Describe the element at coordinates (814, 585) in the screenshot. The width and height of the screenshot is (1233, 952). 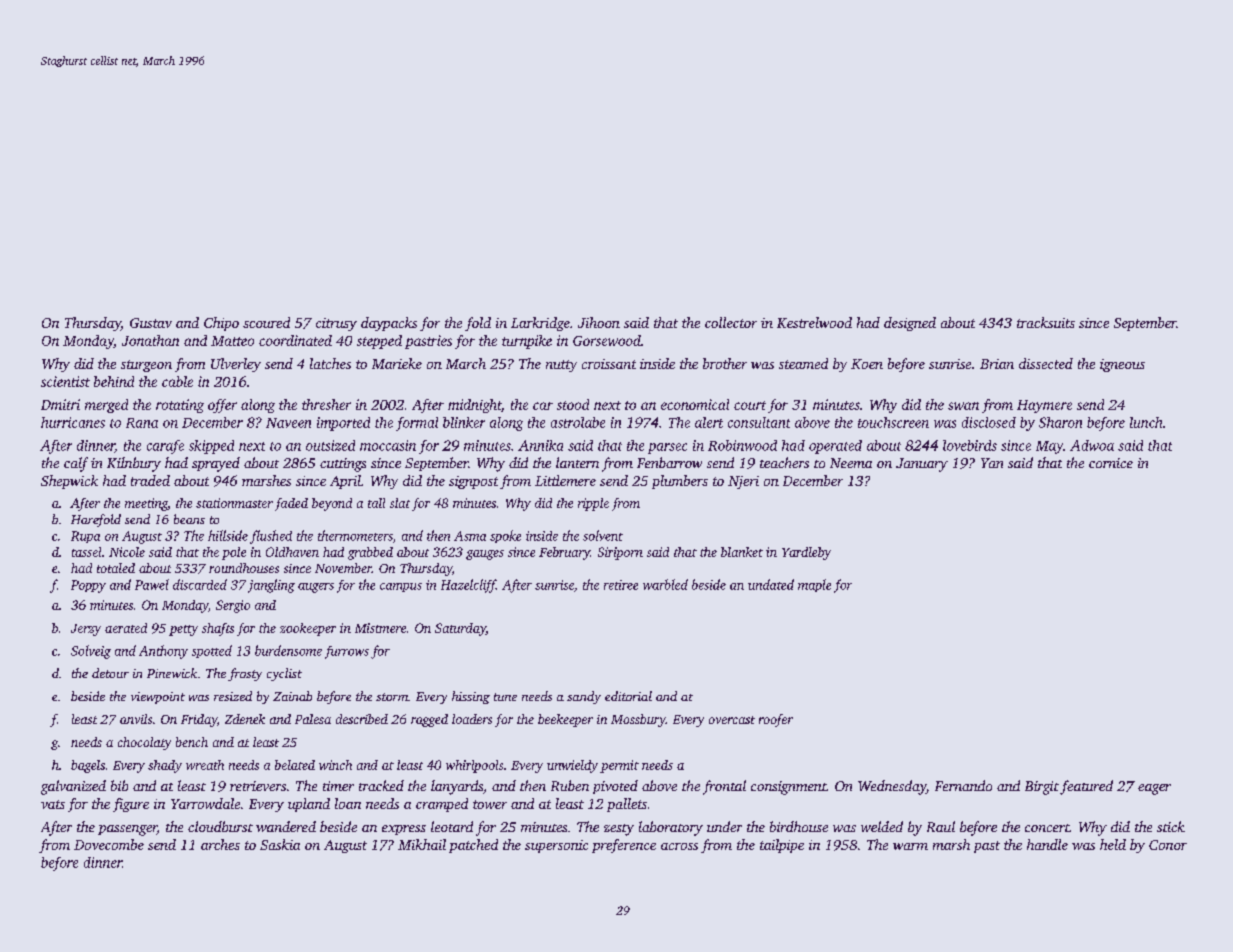
I see `maple` at that location.
